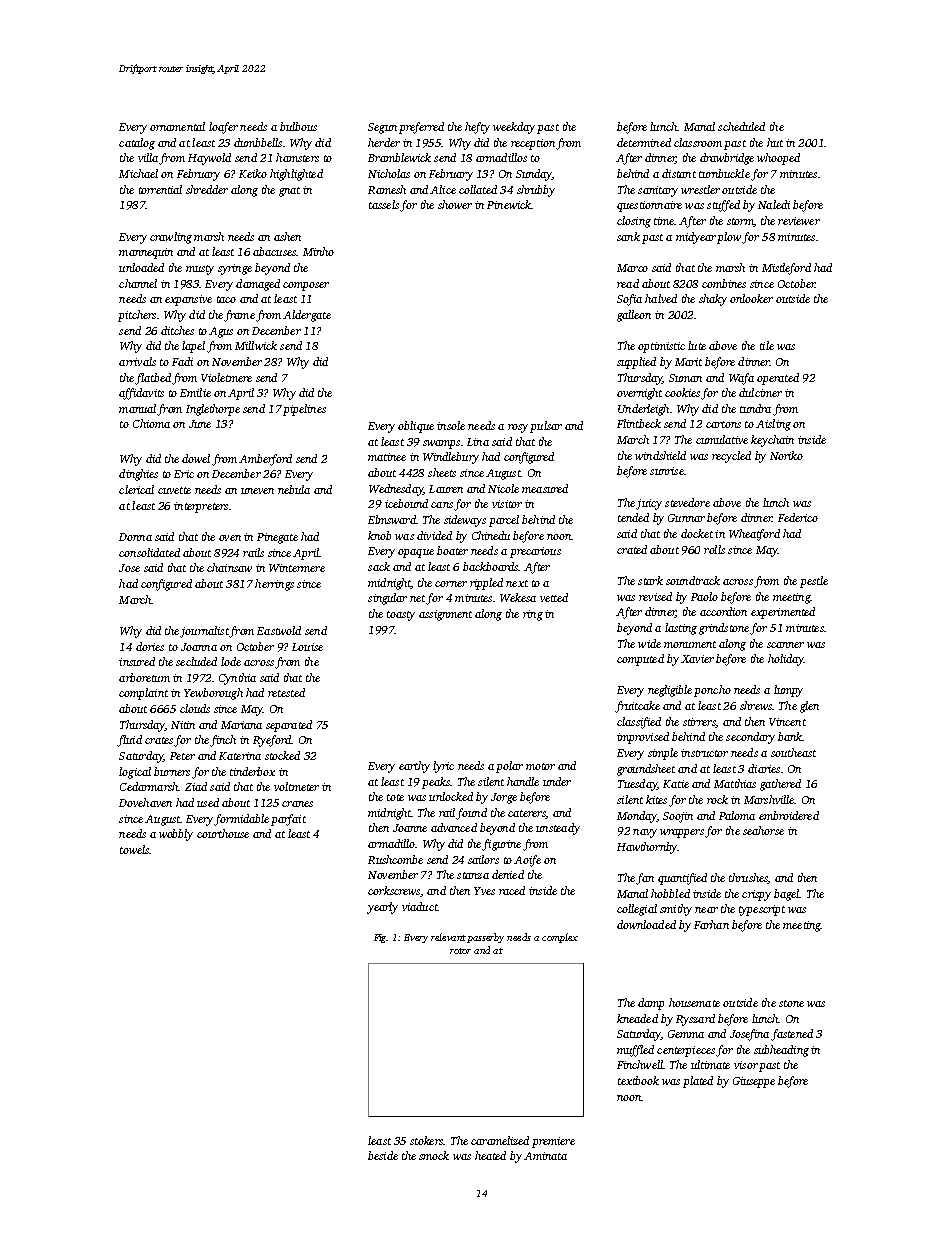 This screenshot has width=952, height=1233. Describe the element at coordinates (297, 157) in the screenshot. I see `hamsters` at that location.
